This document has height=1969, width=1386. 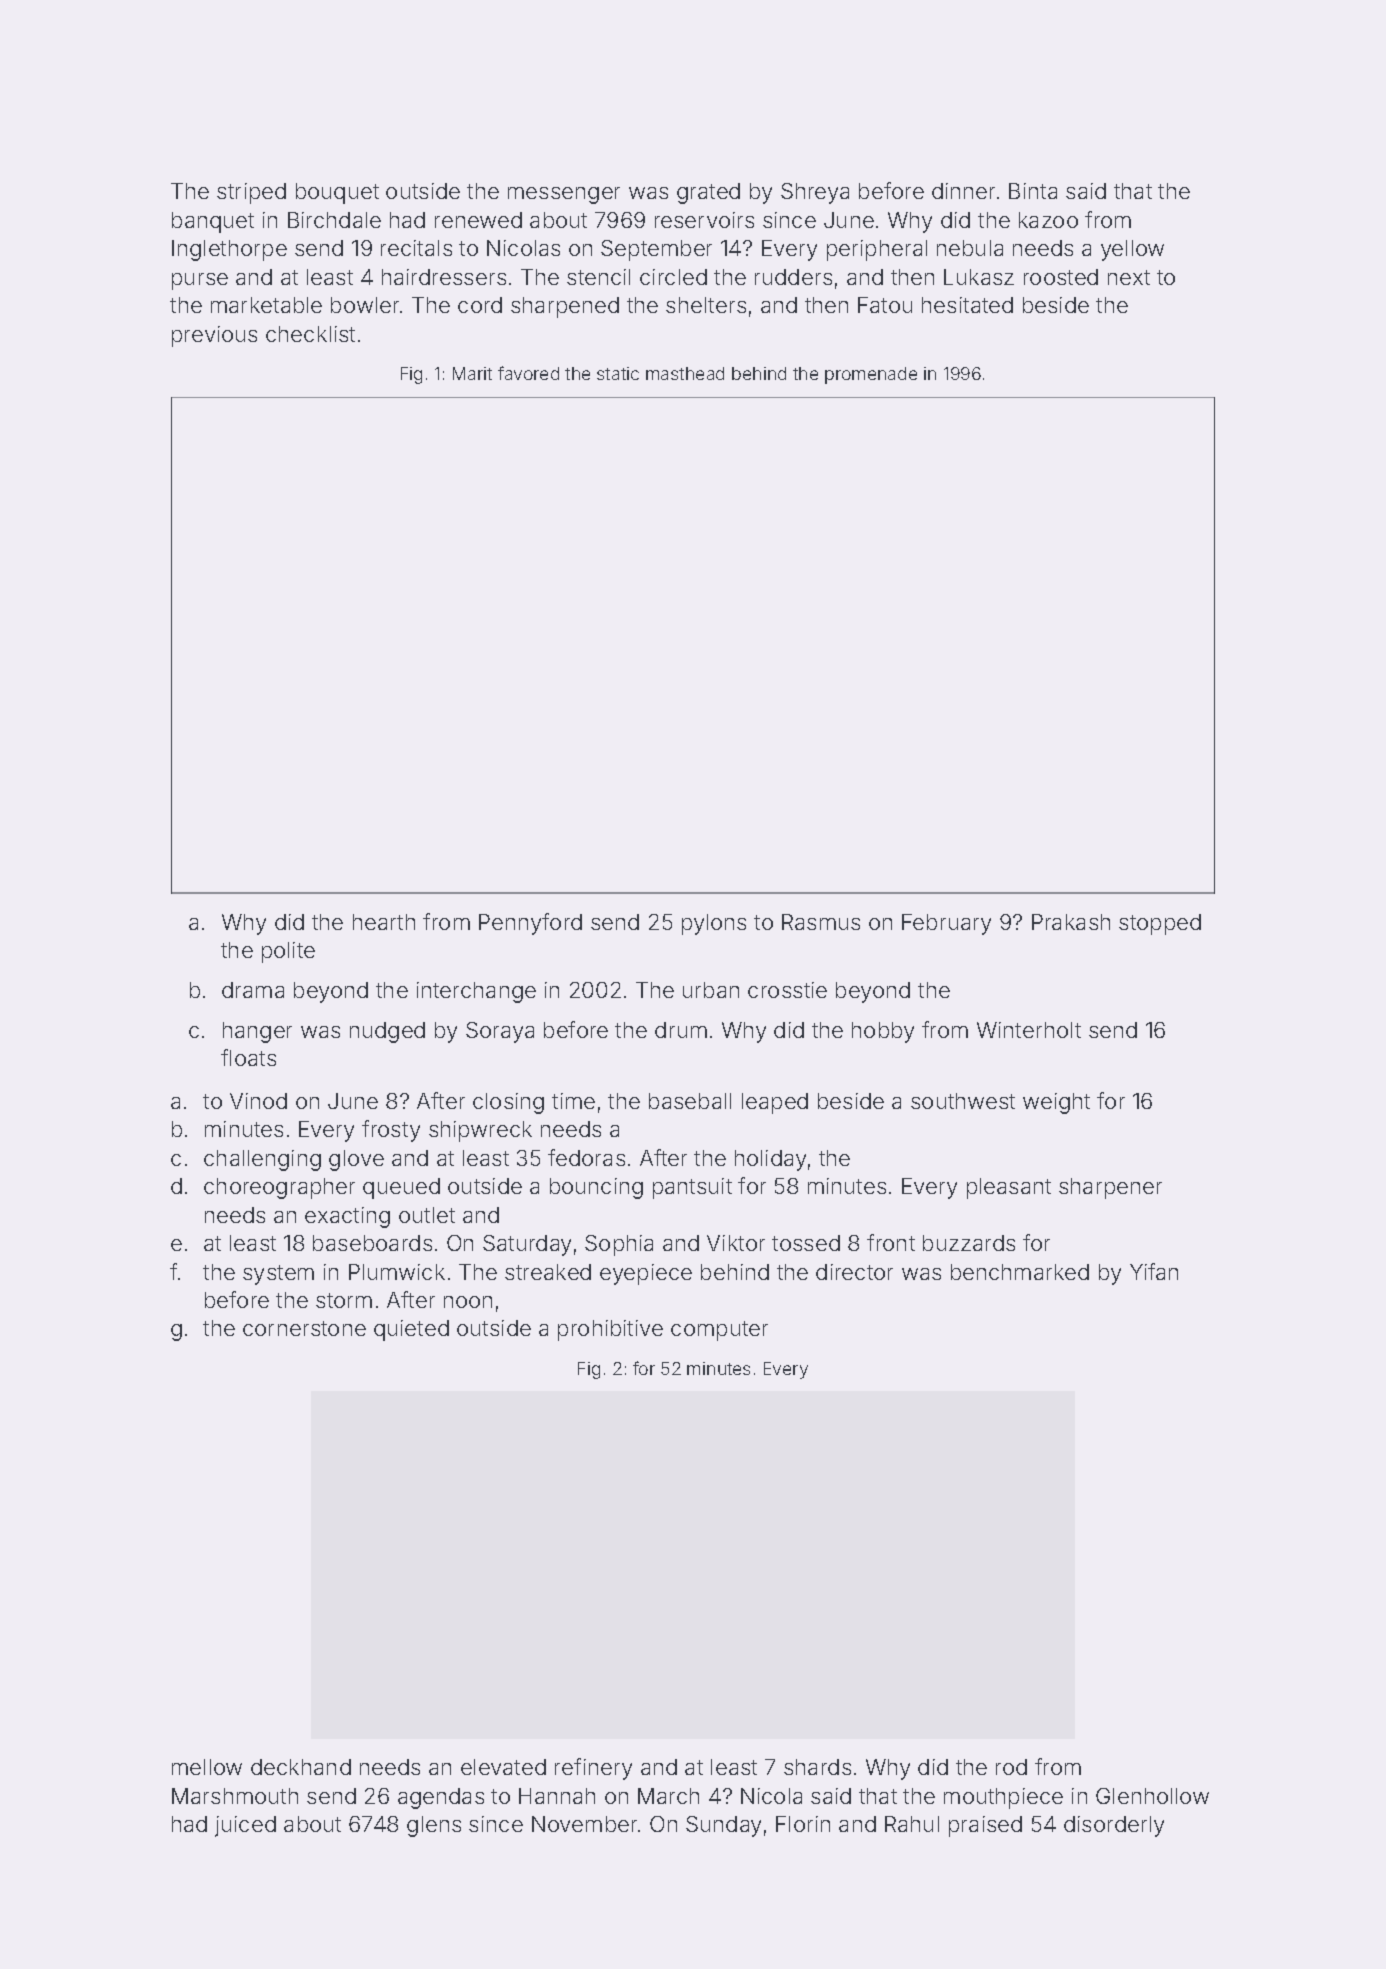 What do you see at coordinates (245, 1826) in the document?
I see `juiced` at bounding box center [245, 1826].
